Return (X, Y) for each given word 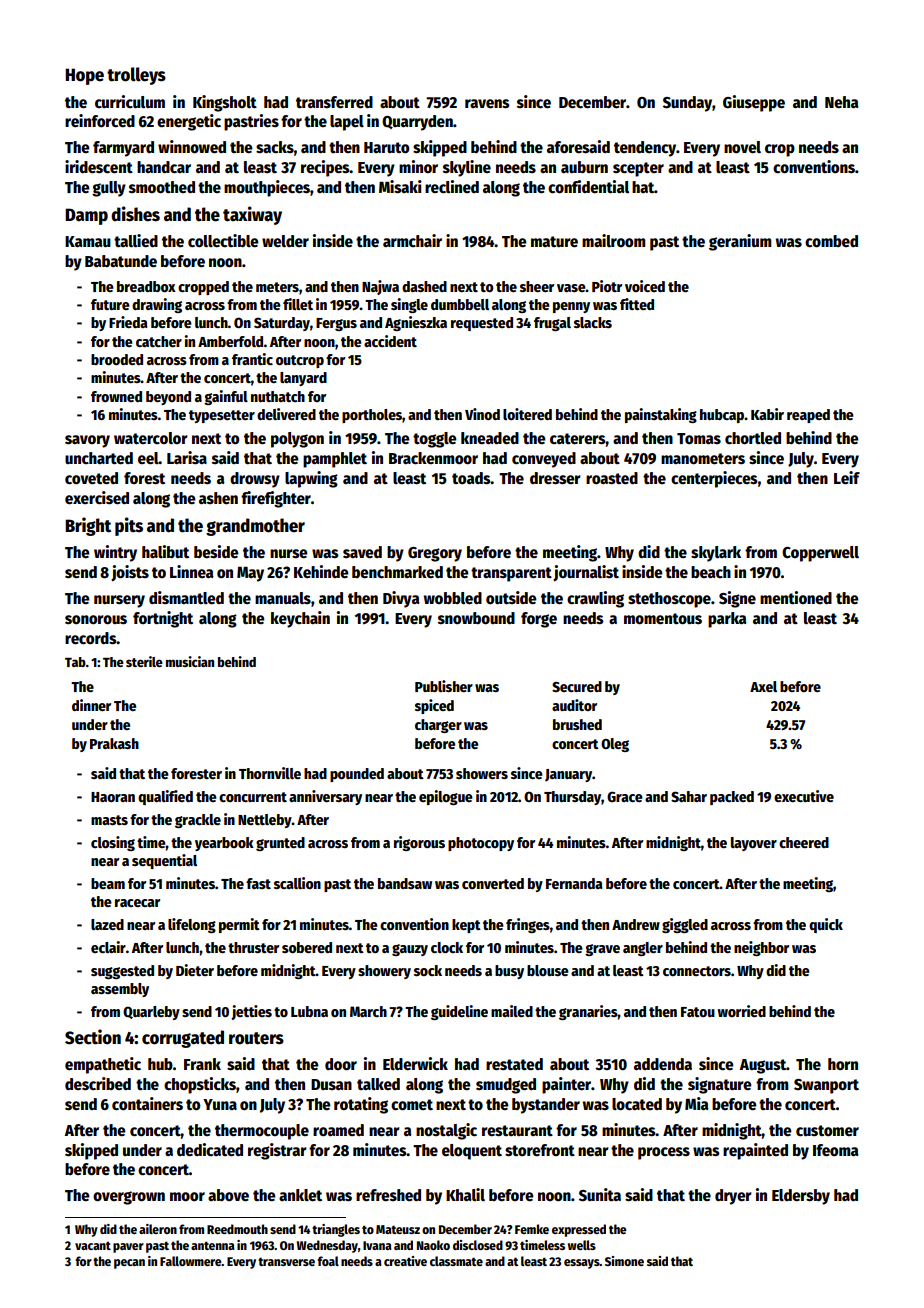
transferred (334, 102)
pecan (129, 1264)
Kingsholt (225, 103)
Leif (847, 477)
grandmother (255, 527)
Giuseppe (754, 103)
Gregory (435, 554)
